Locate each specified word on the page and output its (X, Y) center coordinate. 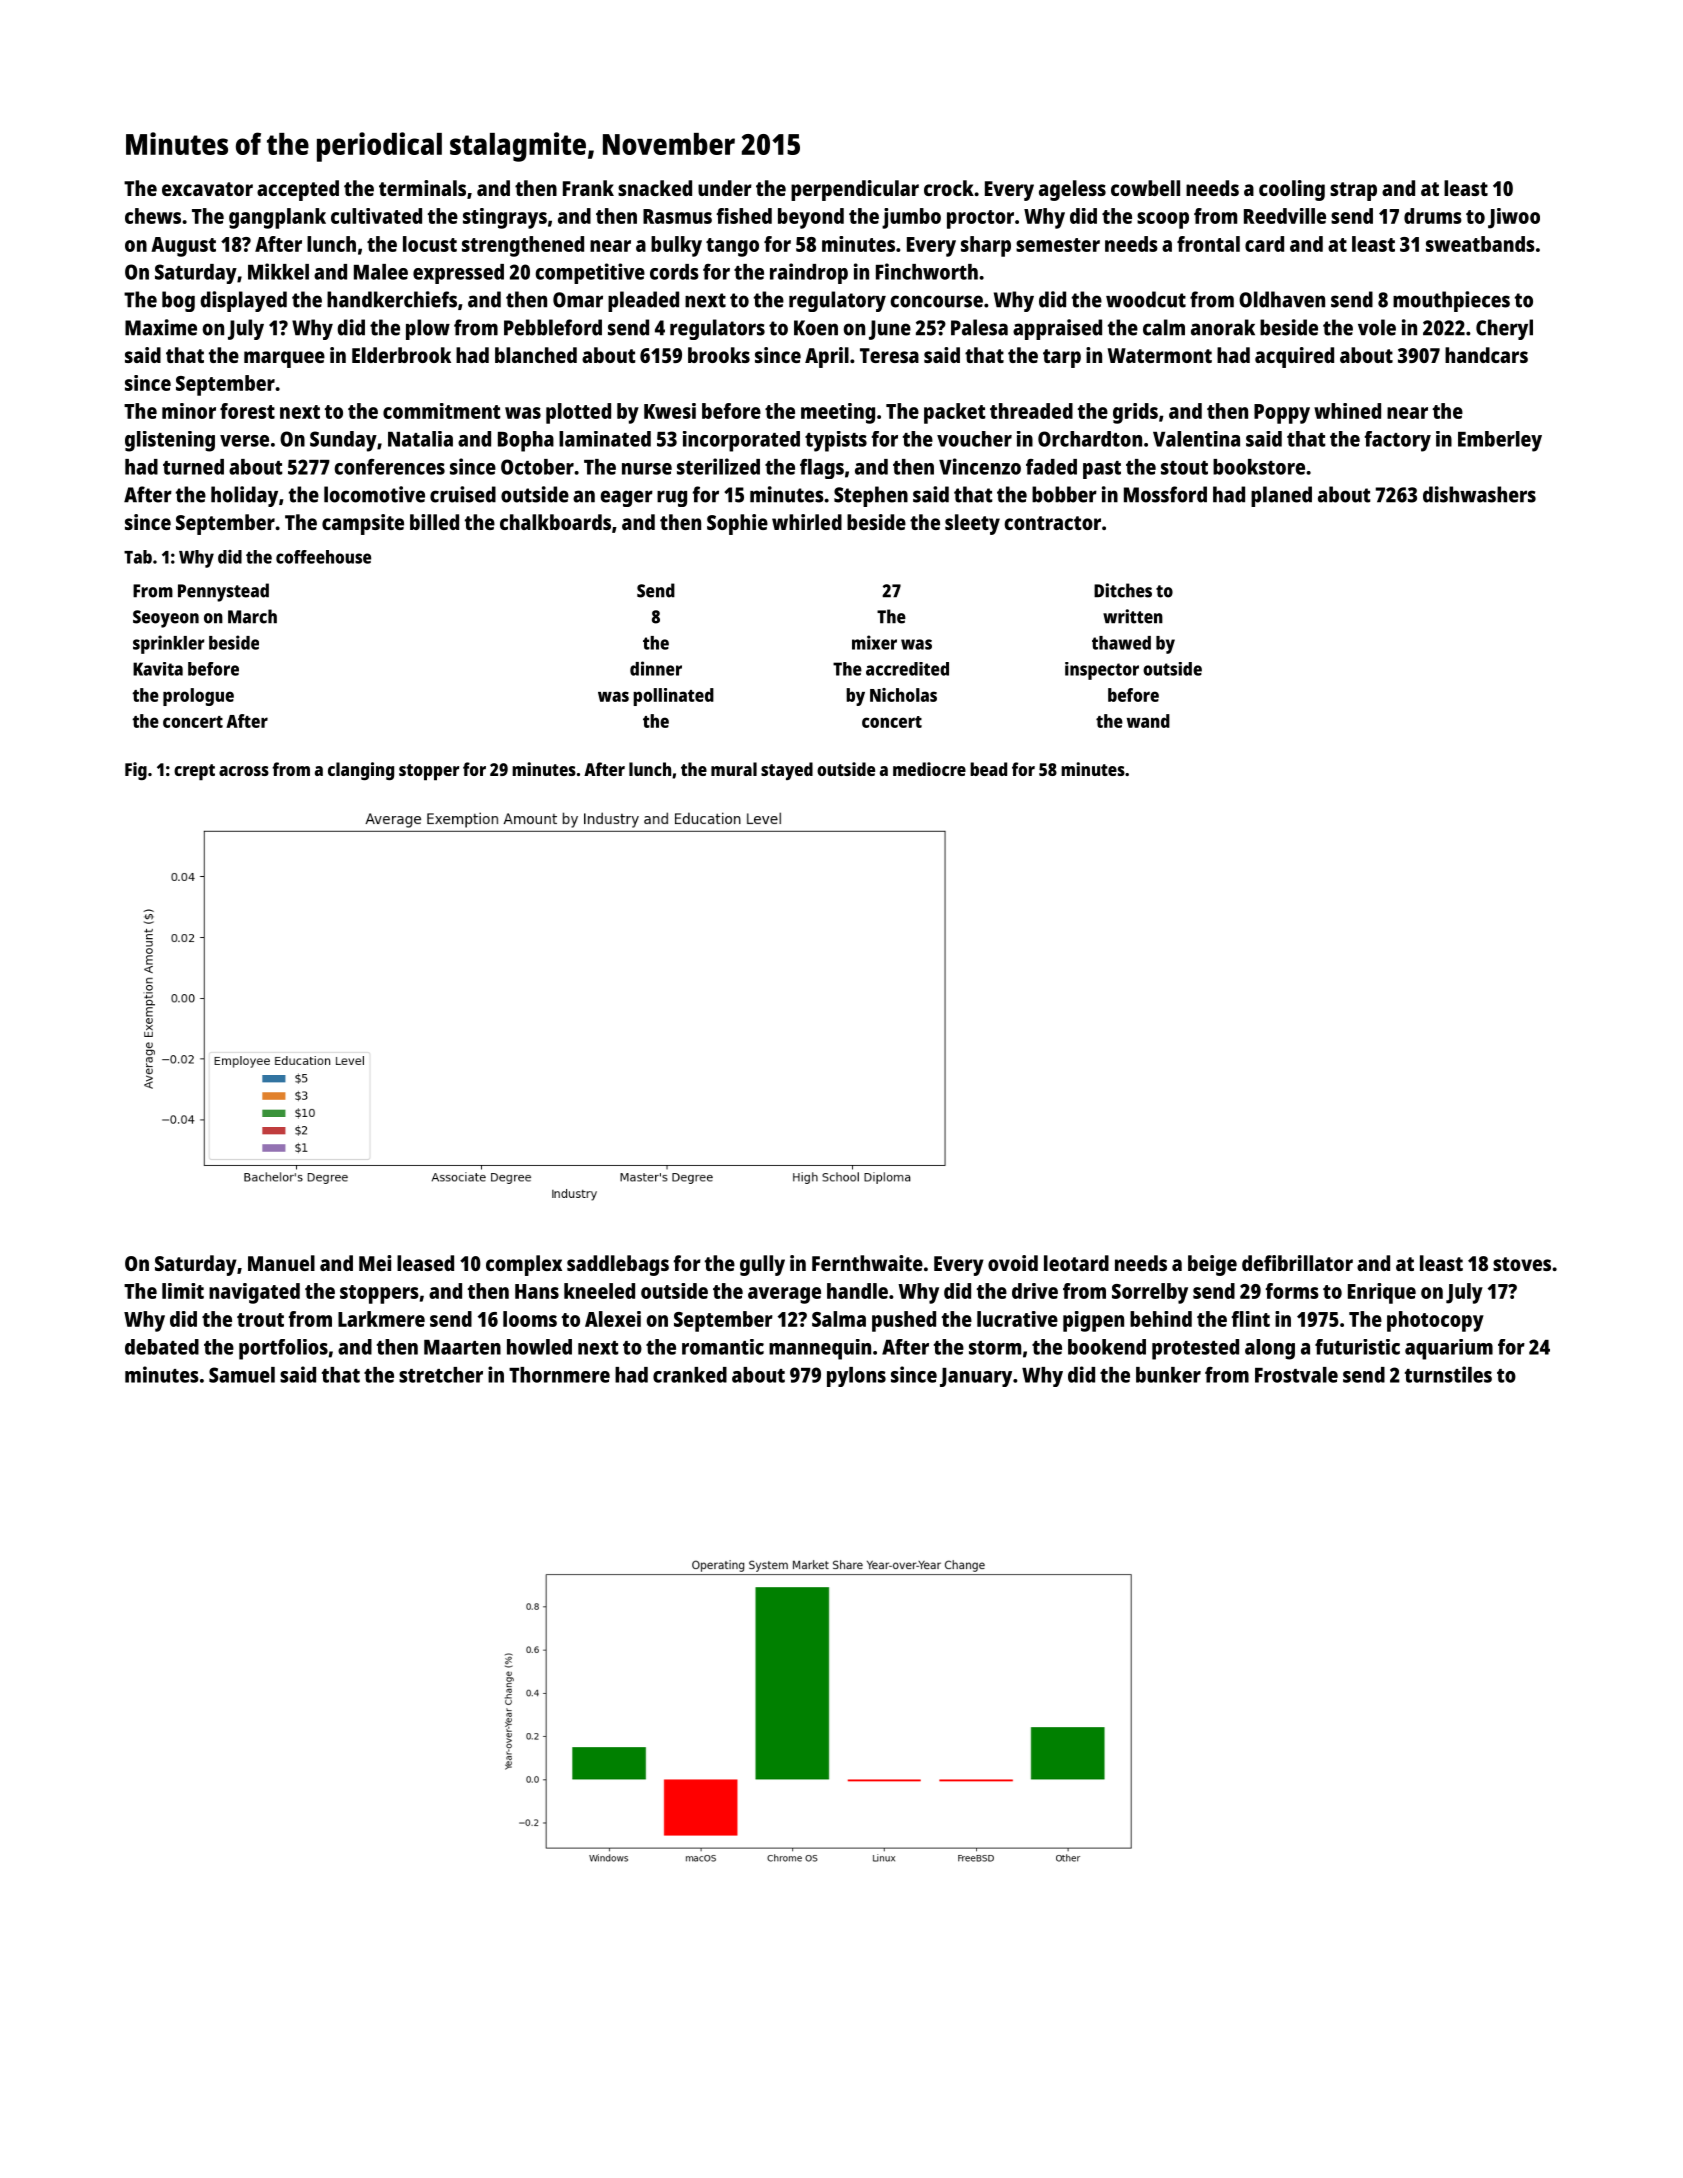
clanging (361, 771)
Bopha (526, 441)
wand (1148, 721)
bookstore (1259, 467)
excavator (207, 189)
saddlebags (618, 1265)
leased (425, 1263)
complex (524, 1265)
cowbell (1145, 188)
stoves (1522, 1264)
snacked (655, 188)
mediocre (929, 769)
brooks (719, 355)
